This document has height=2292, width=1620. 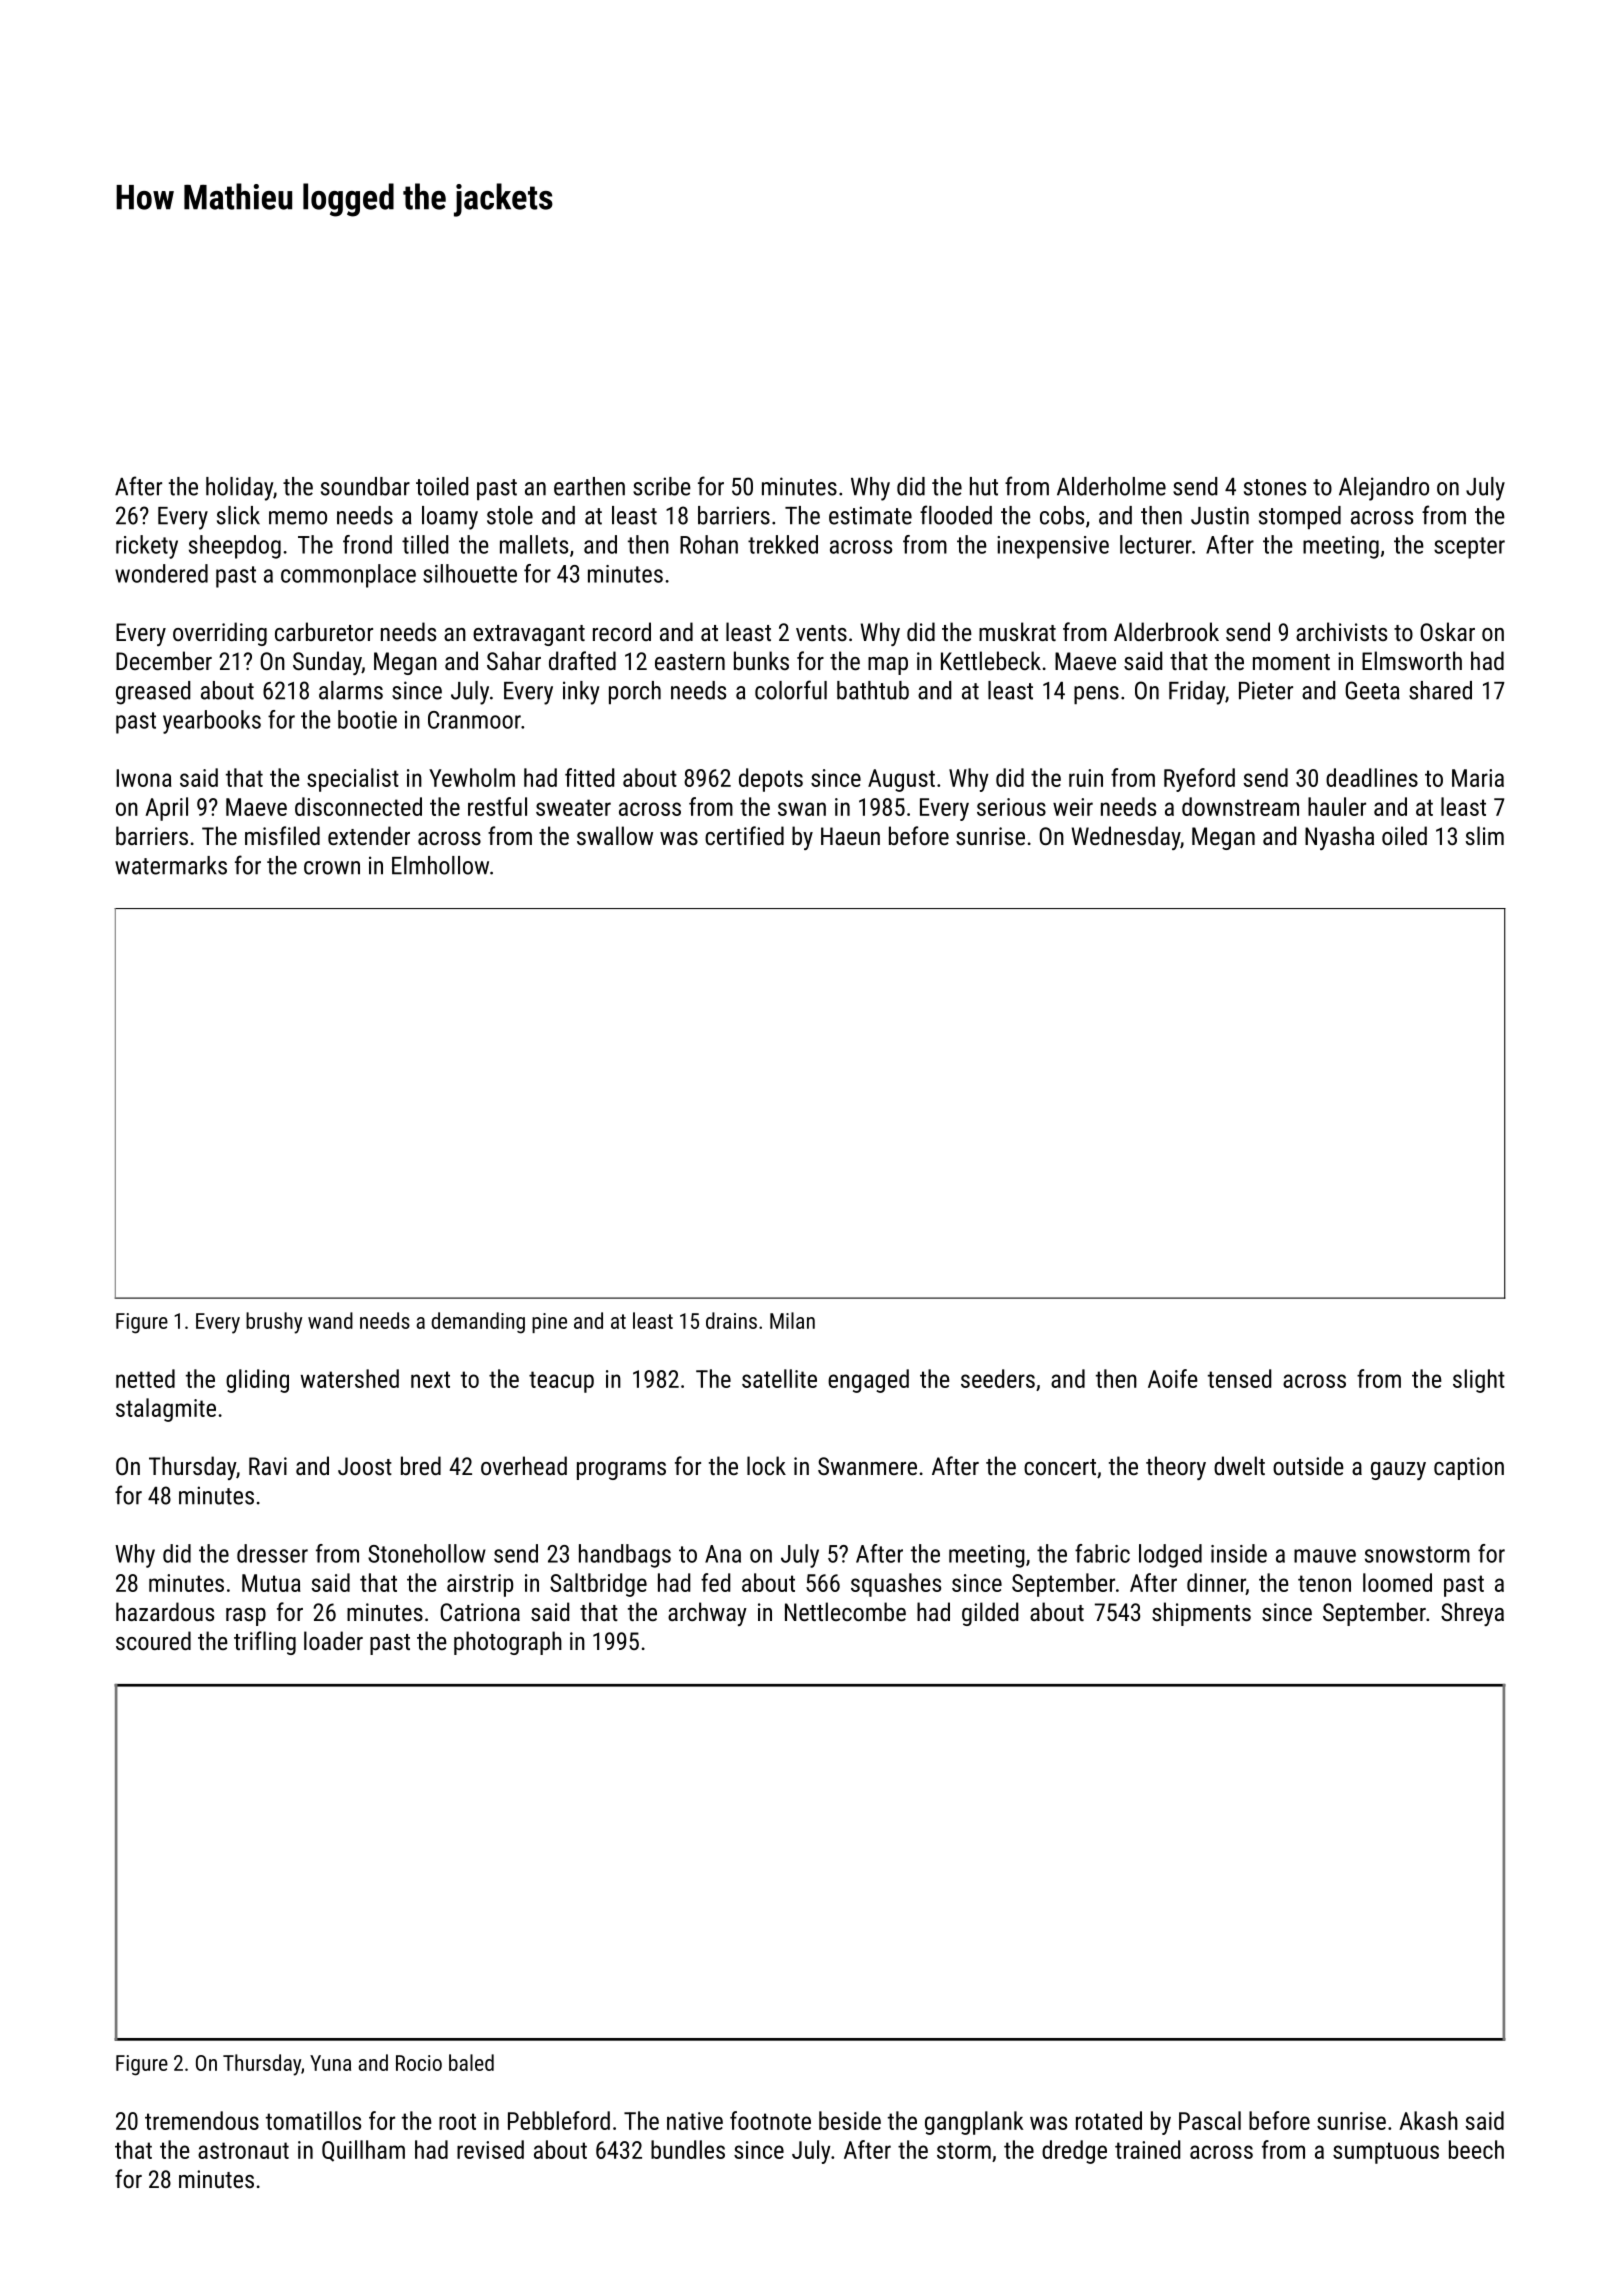 What do you see at coordinates (330, 1320) in the document?
I see `wand` at bounding box center [330, 1320].
